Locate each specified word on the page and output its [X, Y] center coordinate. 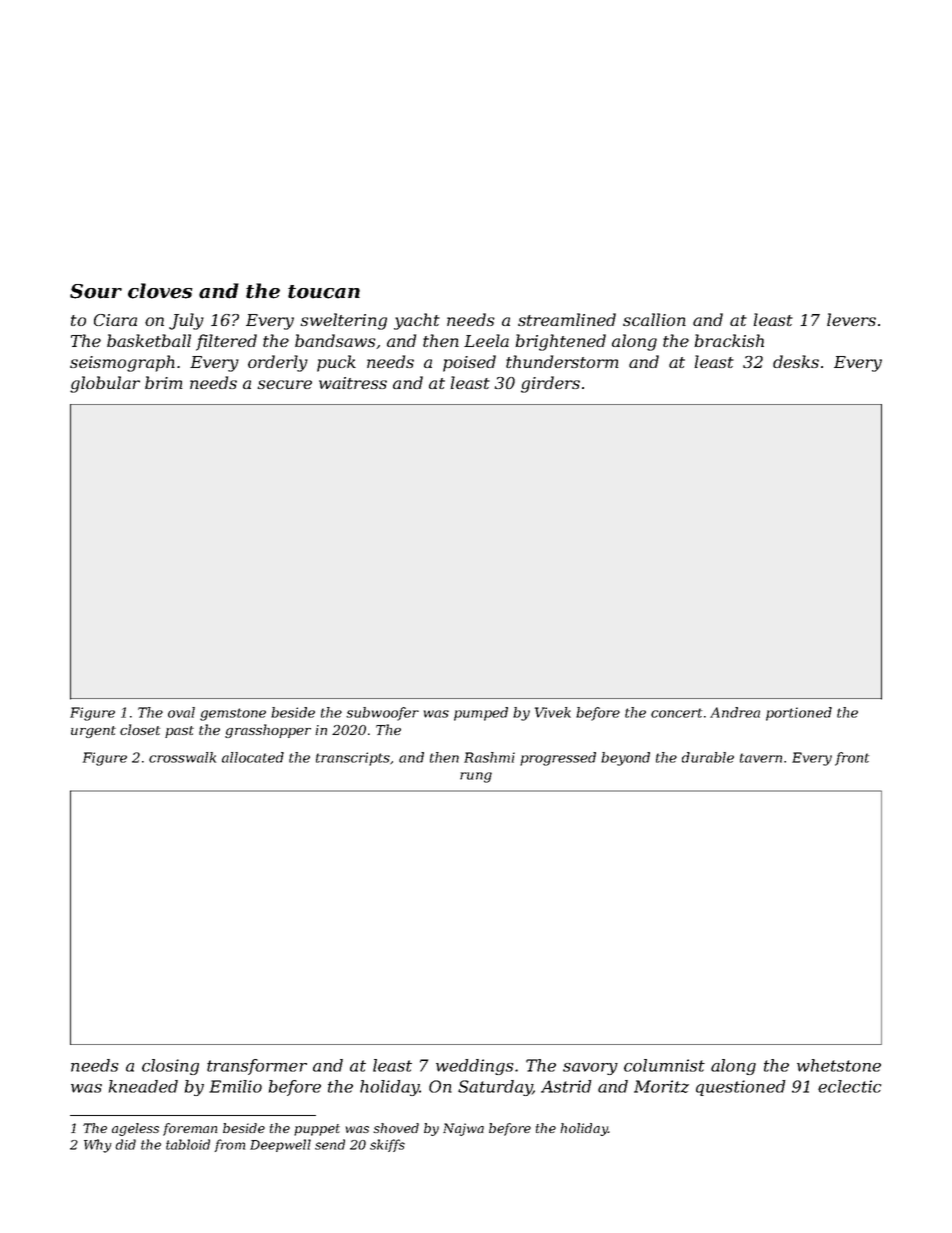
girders [550, 384]
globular [105, 384]
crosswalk [182, 757]
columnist [664, 1065]
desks [796, 361]
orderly [278, 363]
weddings [474, 1067]
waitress [353, 383]
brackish [729, 340]
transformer [257, 1067]
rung [476, 777]
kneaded [143, 1086]
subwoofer [382, 714]
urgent [93, 732]
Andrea [735, 712]
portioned [799, 714]
